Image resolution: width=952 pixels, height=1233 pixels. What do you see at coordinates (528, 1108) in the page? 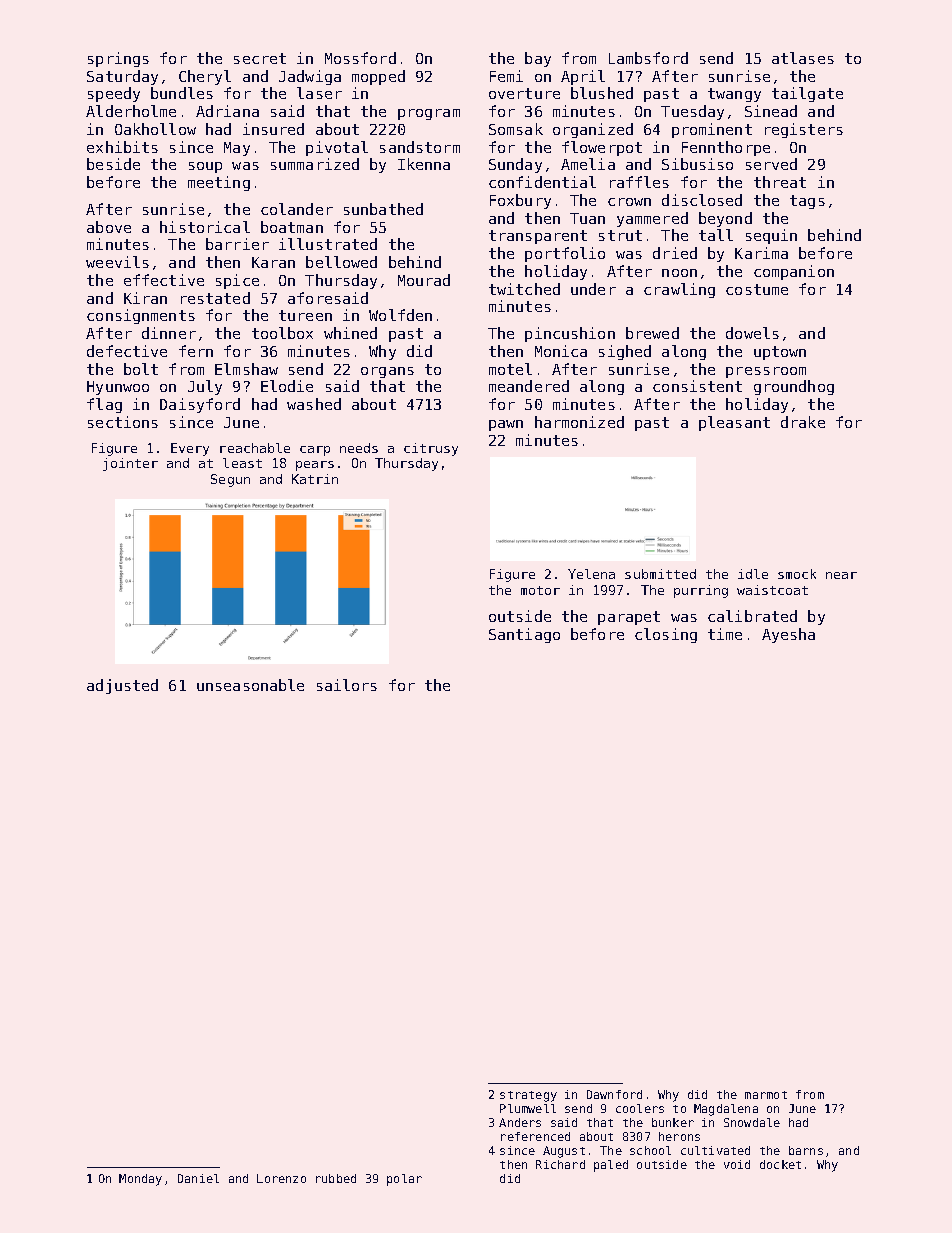
I see `Plumwell` at bounding box center [528, 1108].
